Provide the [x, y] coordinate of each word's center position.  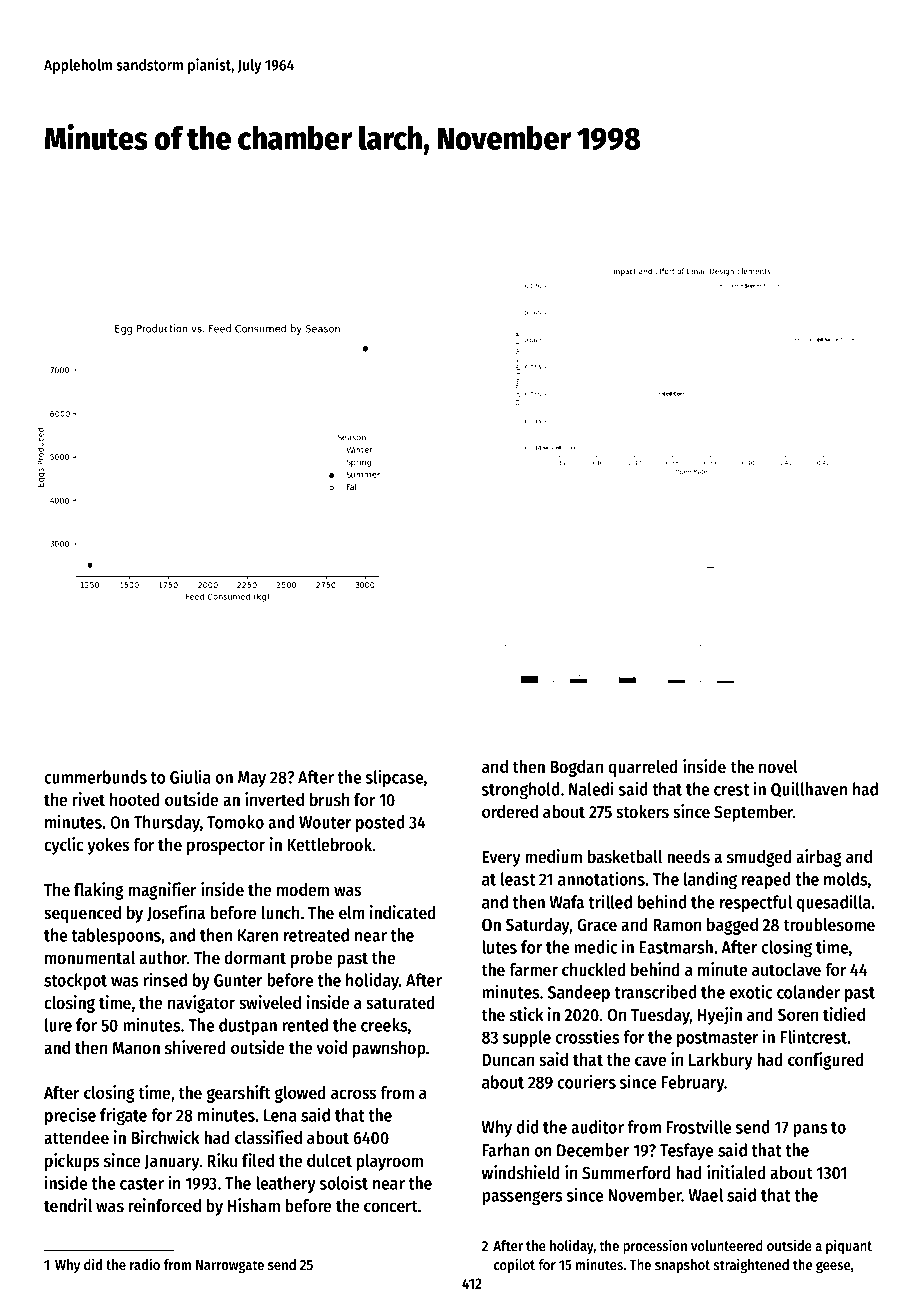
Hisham [254, 1205]
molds [845, 879]
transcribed [655, 991]
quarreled [643, 768]
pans [810, 1130]
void [332, 1047]
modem [303, 889]
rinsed [165, 979]
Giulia [190, 776]
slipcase [394, 778]
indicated [403, 912]
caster [142, 1184]
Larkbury [721, 1061]
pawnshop [388, 1049]
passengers [522, 1198]
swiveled [270, 1002]
